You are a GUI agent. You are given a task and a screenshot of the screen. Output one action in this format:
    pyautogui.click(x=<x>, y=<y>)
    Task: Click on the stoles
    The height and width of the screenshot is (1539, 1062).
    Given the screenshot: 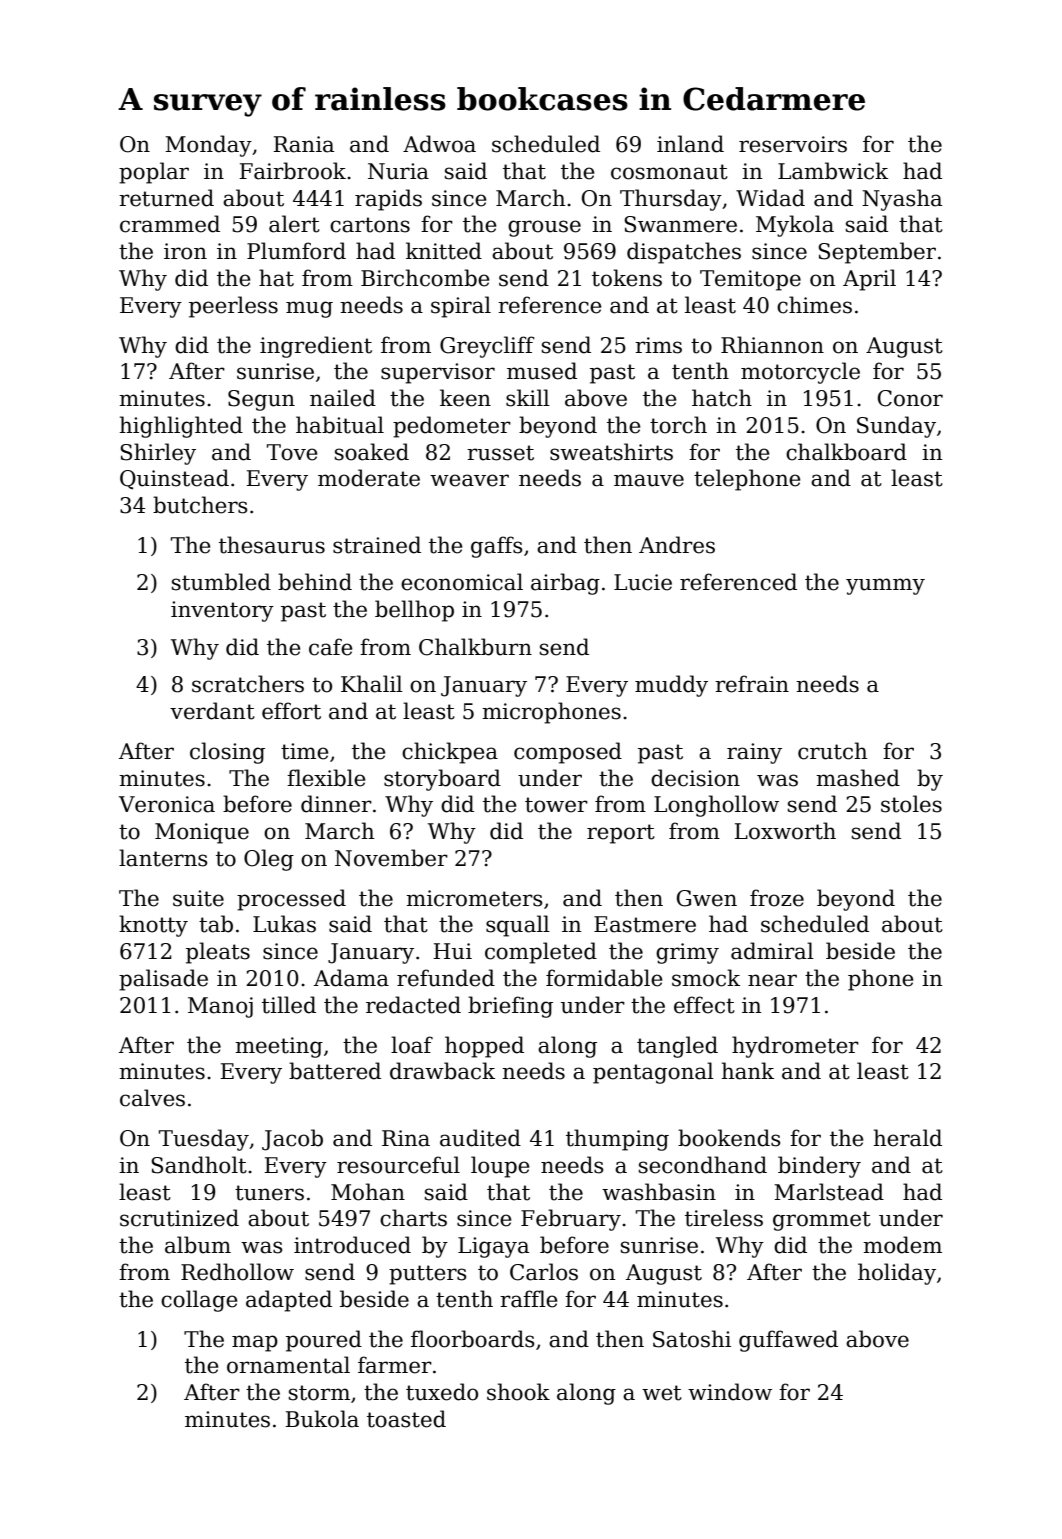 What is the action you would take?
    pyautogui.click(x=911, y=804)
